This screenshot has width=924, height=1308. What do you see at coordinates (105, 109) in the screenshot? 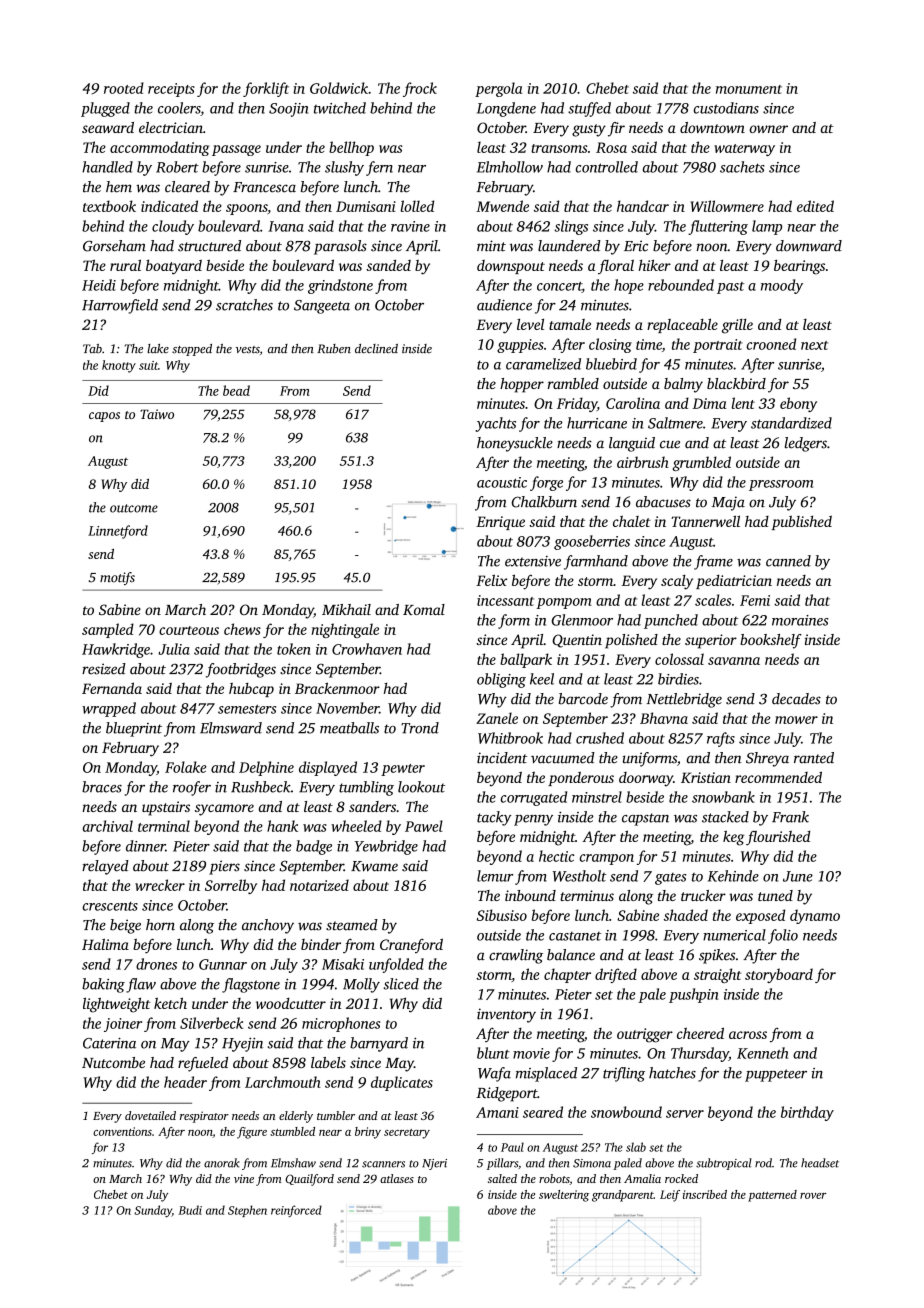
I see `plugged` at bounding box center [105, 109].
